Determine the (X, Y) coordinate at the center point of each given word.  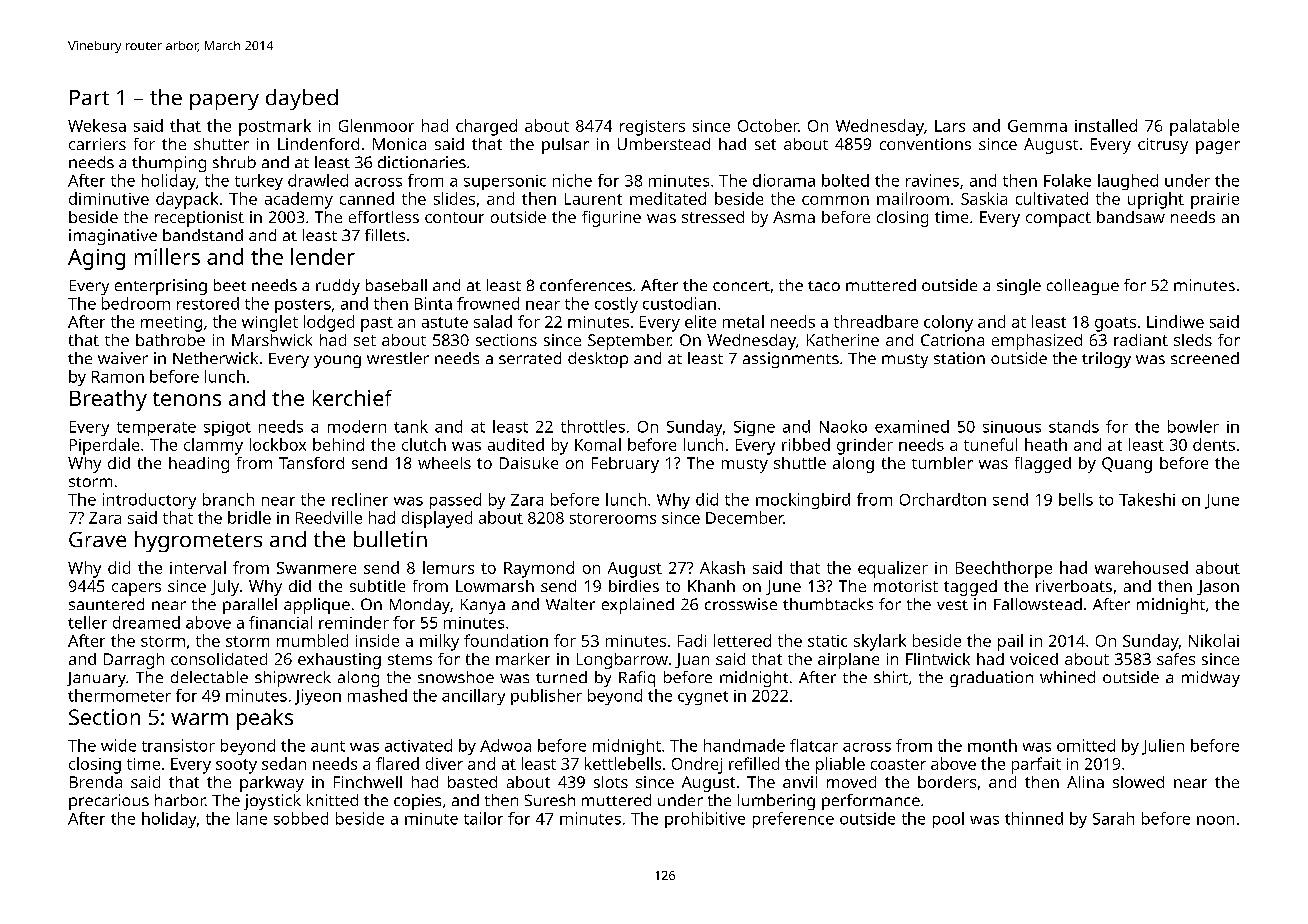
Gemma (1037, 126)
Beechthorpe (1004, 569)
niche (572, 180)
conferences (586, 285)
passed (455, 501)
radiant (1141, 340)
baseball (396, 285)
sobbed (301, 818)
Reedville (329, 517)
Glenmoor (376, 125)
